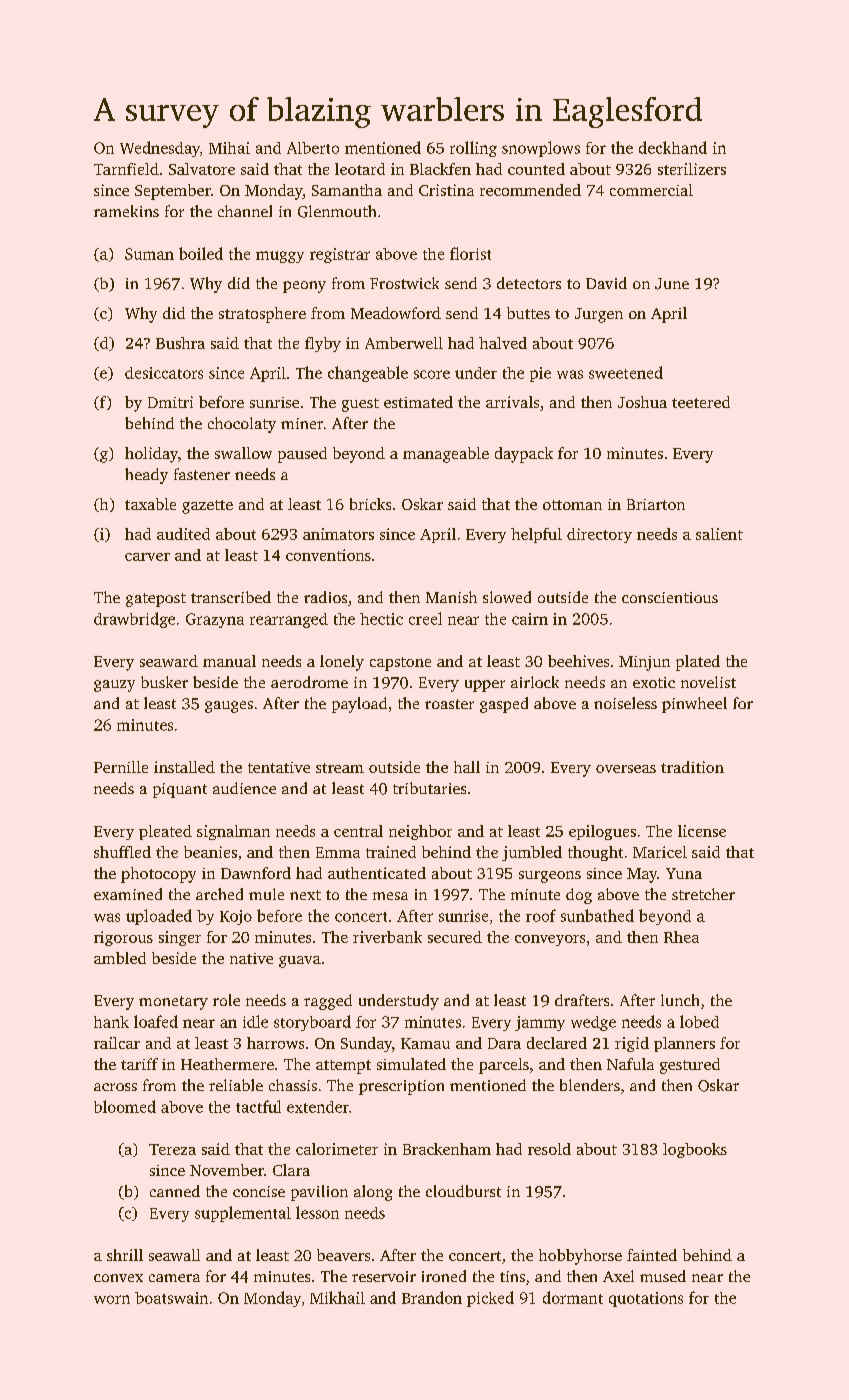 The image size is (849, 1400). I want to click on resold, so click(549, 1149).
